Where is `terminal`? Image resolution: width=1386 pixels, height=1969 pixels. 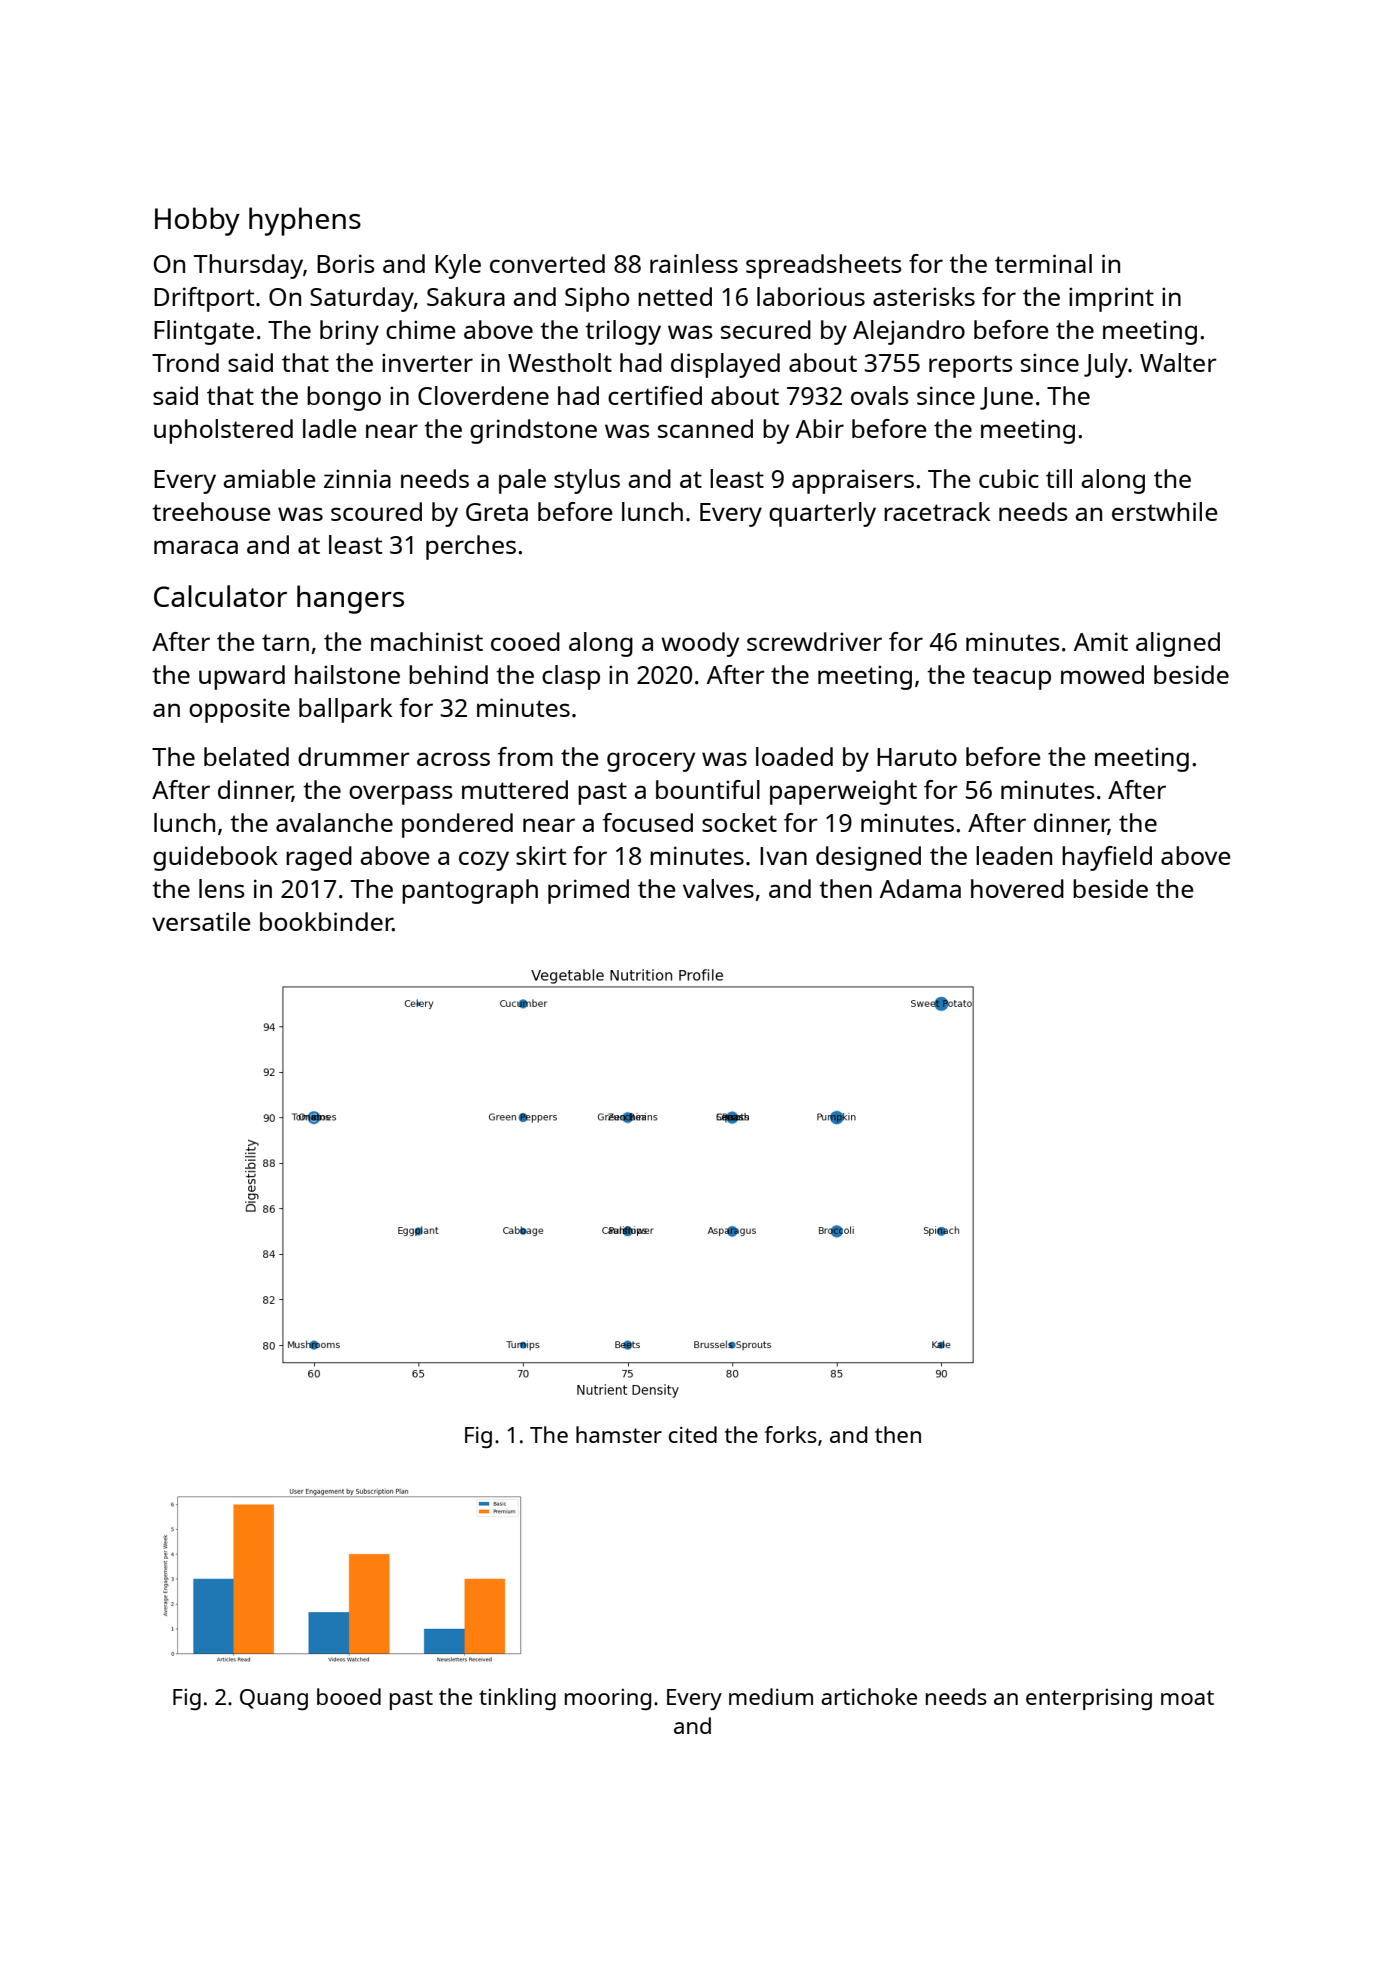
terminal is located at coordinates (1043, 263).
